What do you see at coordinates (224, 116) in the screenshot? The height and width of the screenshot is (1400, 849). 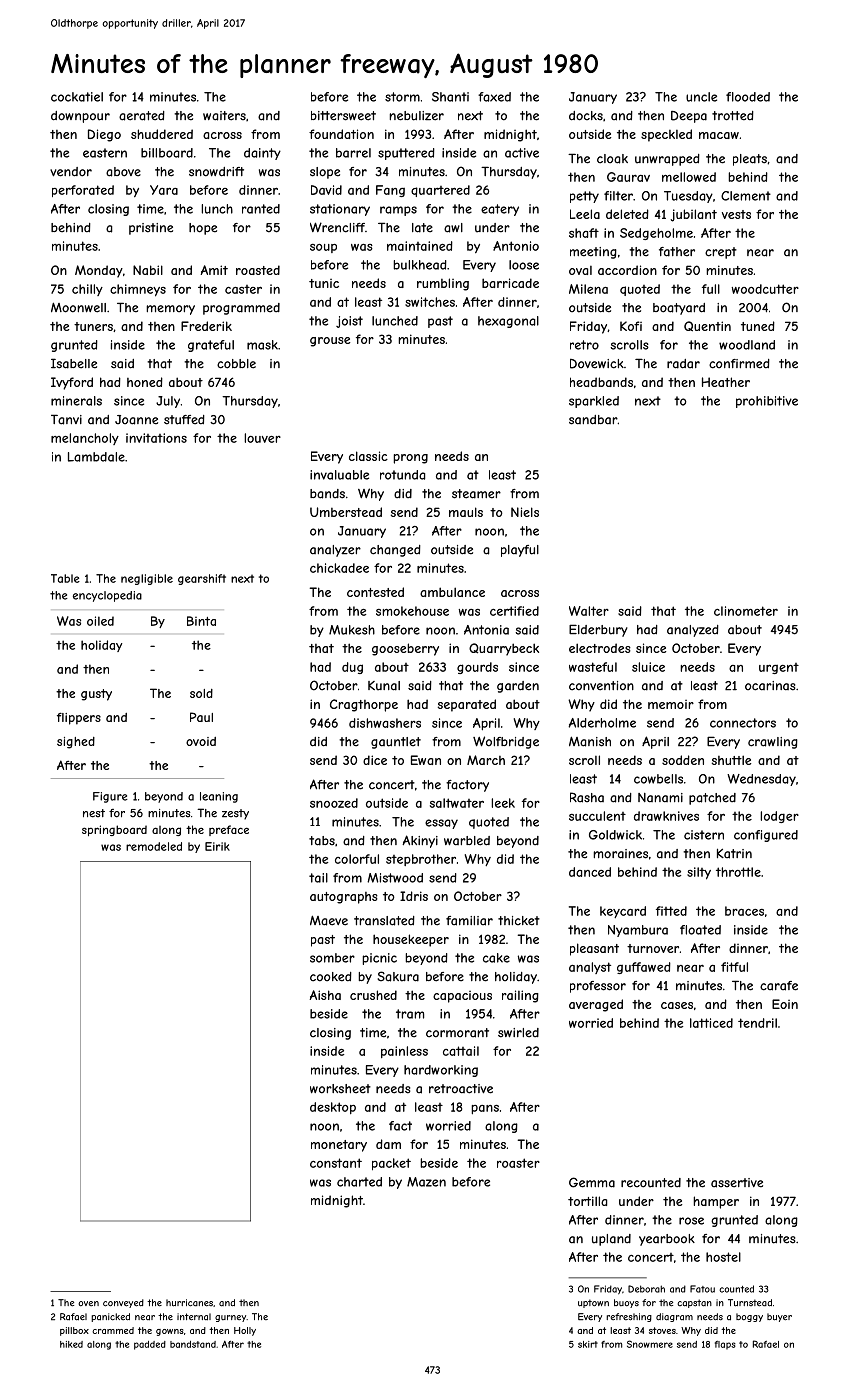 I see `waiters` at bounding box center [224, 116].
